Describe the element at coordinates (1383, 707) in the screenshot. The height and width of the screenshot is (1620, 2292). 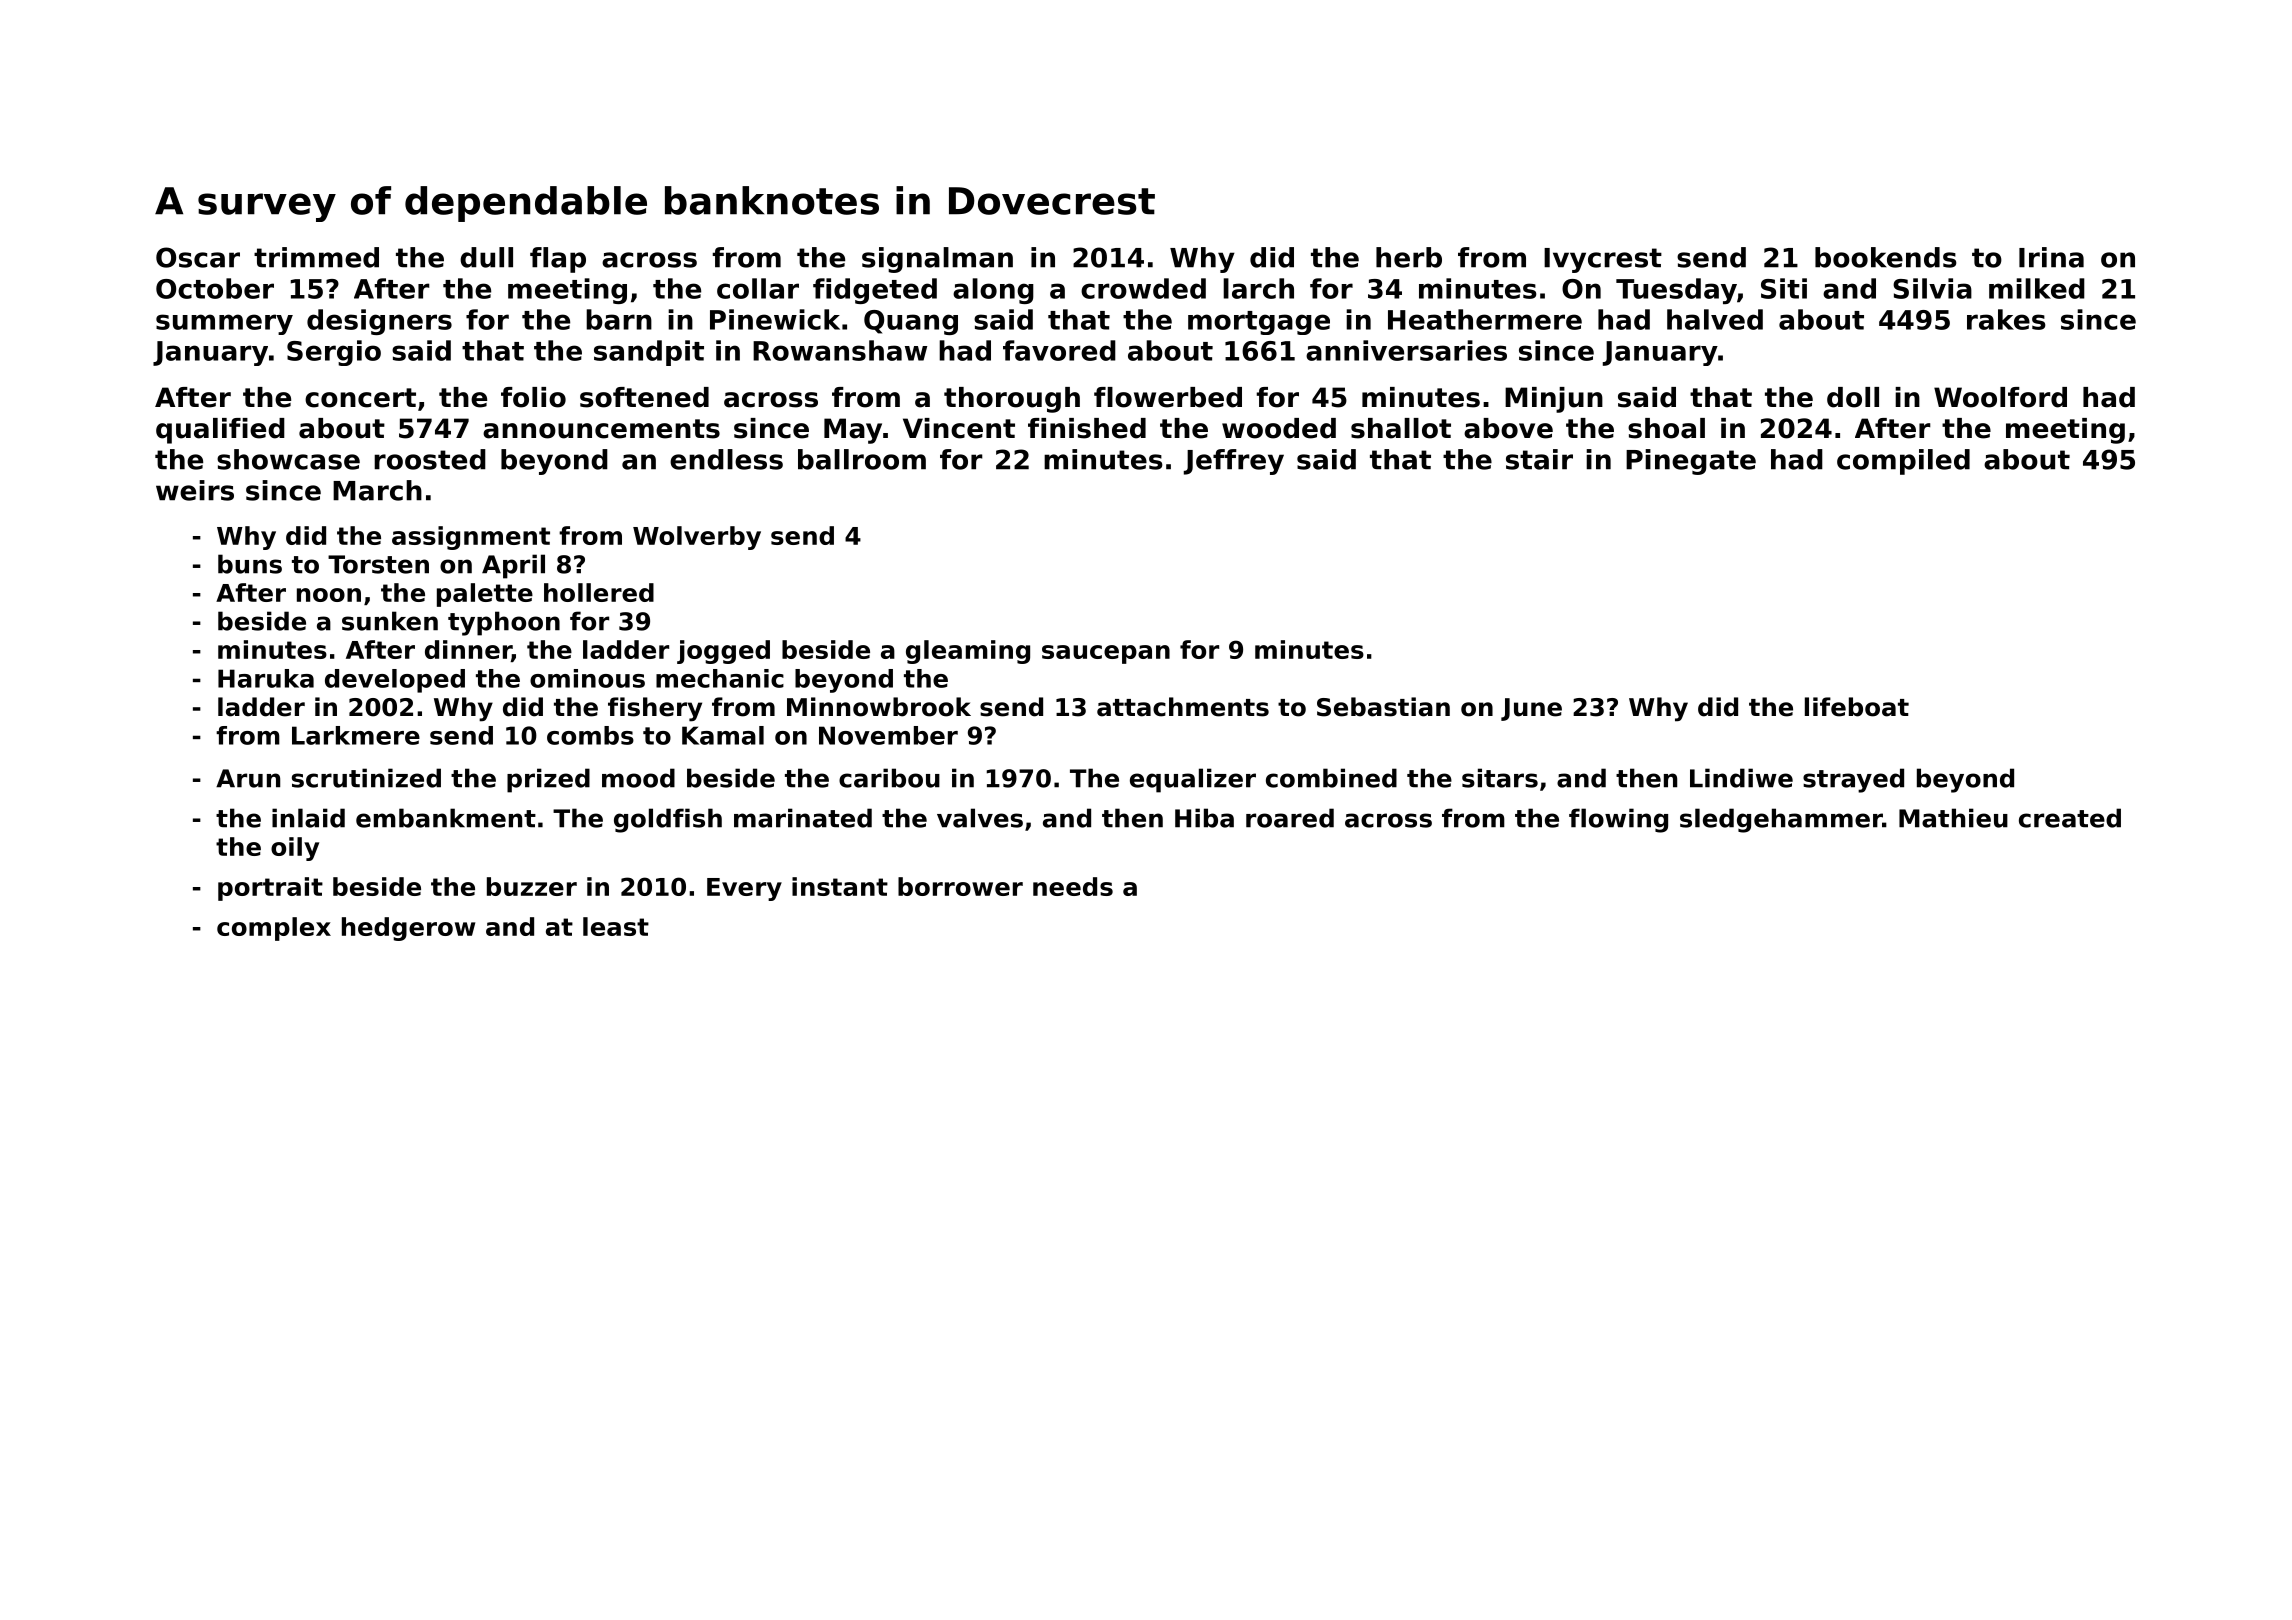
I see `Sebastian` at that location.
